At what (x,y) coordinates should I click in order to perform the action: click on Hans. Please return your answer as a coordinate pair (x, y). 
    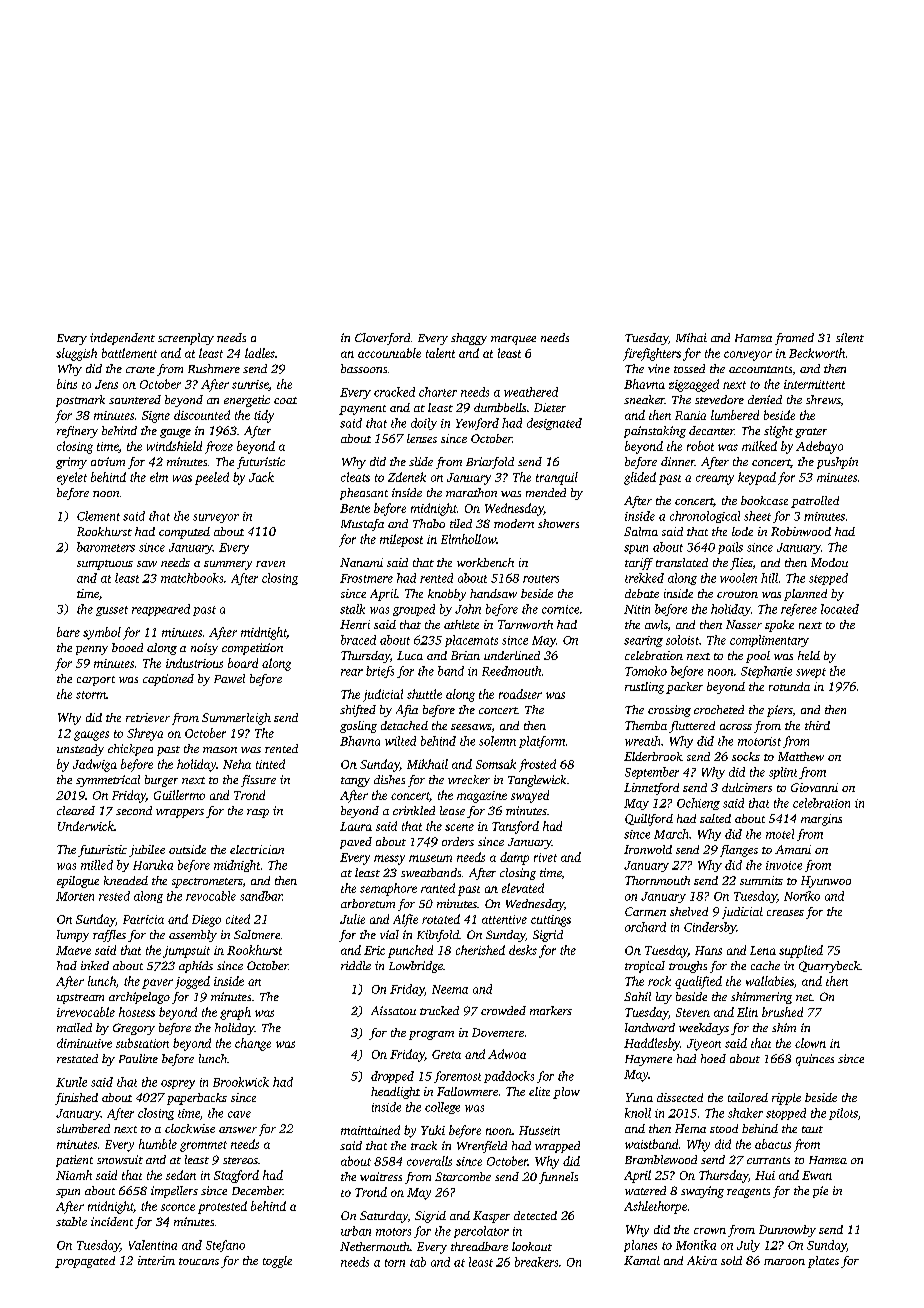
    Looking at the image, I should click on (708, 950).
